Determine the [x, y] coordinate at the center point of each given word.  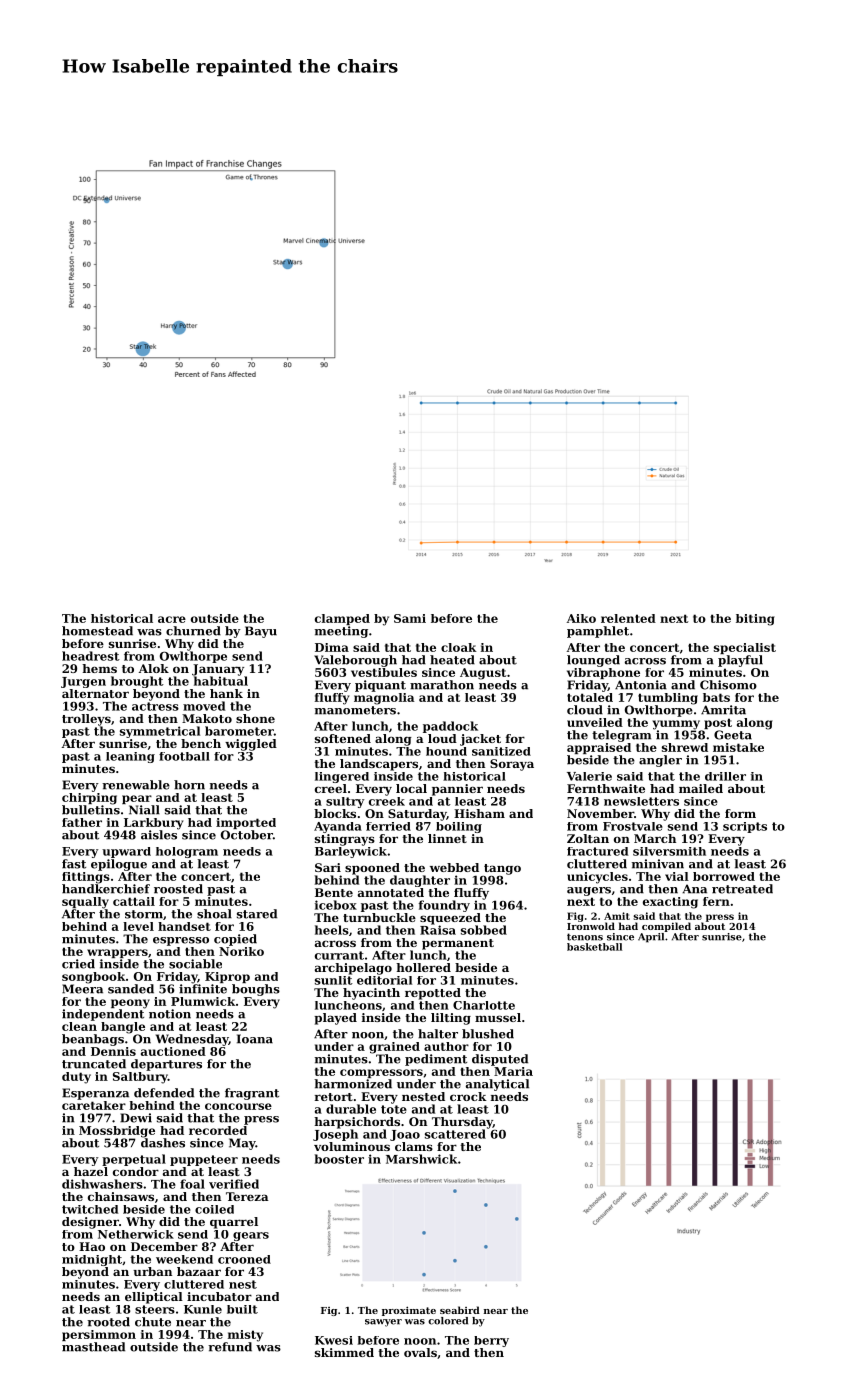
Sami [410, 618]
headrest [91, 656]
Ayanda [338, 827]
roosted [178, 889]
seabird [460, 1310]
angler [660, 761]
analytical [497, 1085]
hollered [423, 967]
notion [170, 1014]
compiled [666, 927]
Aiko [581, 618]
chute [153, 1322]
